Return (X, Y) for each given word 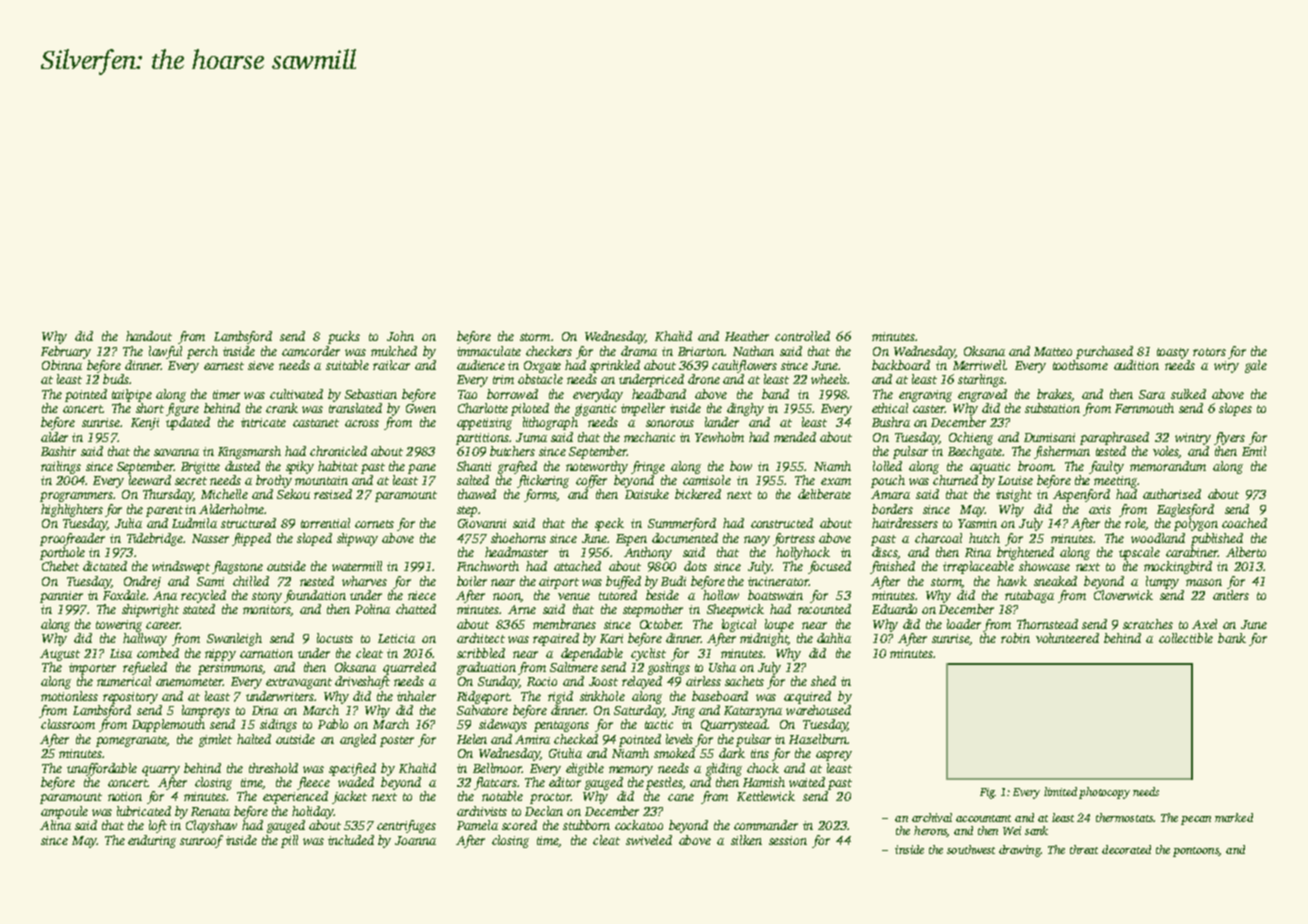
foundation (315, 596)
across (362, 423)
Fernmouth (1144, 408)
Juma (531, 437)
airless (703, 681)
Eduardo (894, 609)
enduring (152, 841)
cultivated (296, 394)
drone (704, 379)
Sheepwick (735, 610)
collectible (1186, 638)
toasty (1173, 353)
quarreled (409, 668)
